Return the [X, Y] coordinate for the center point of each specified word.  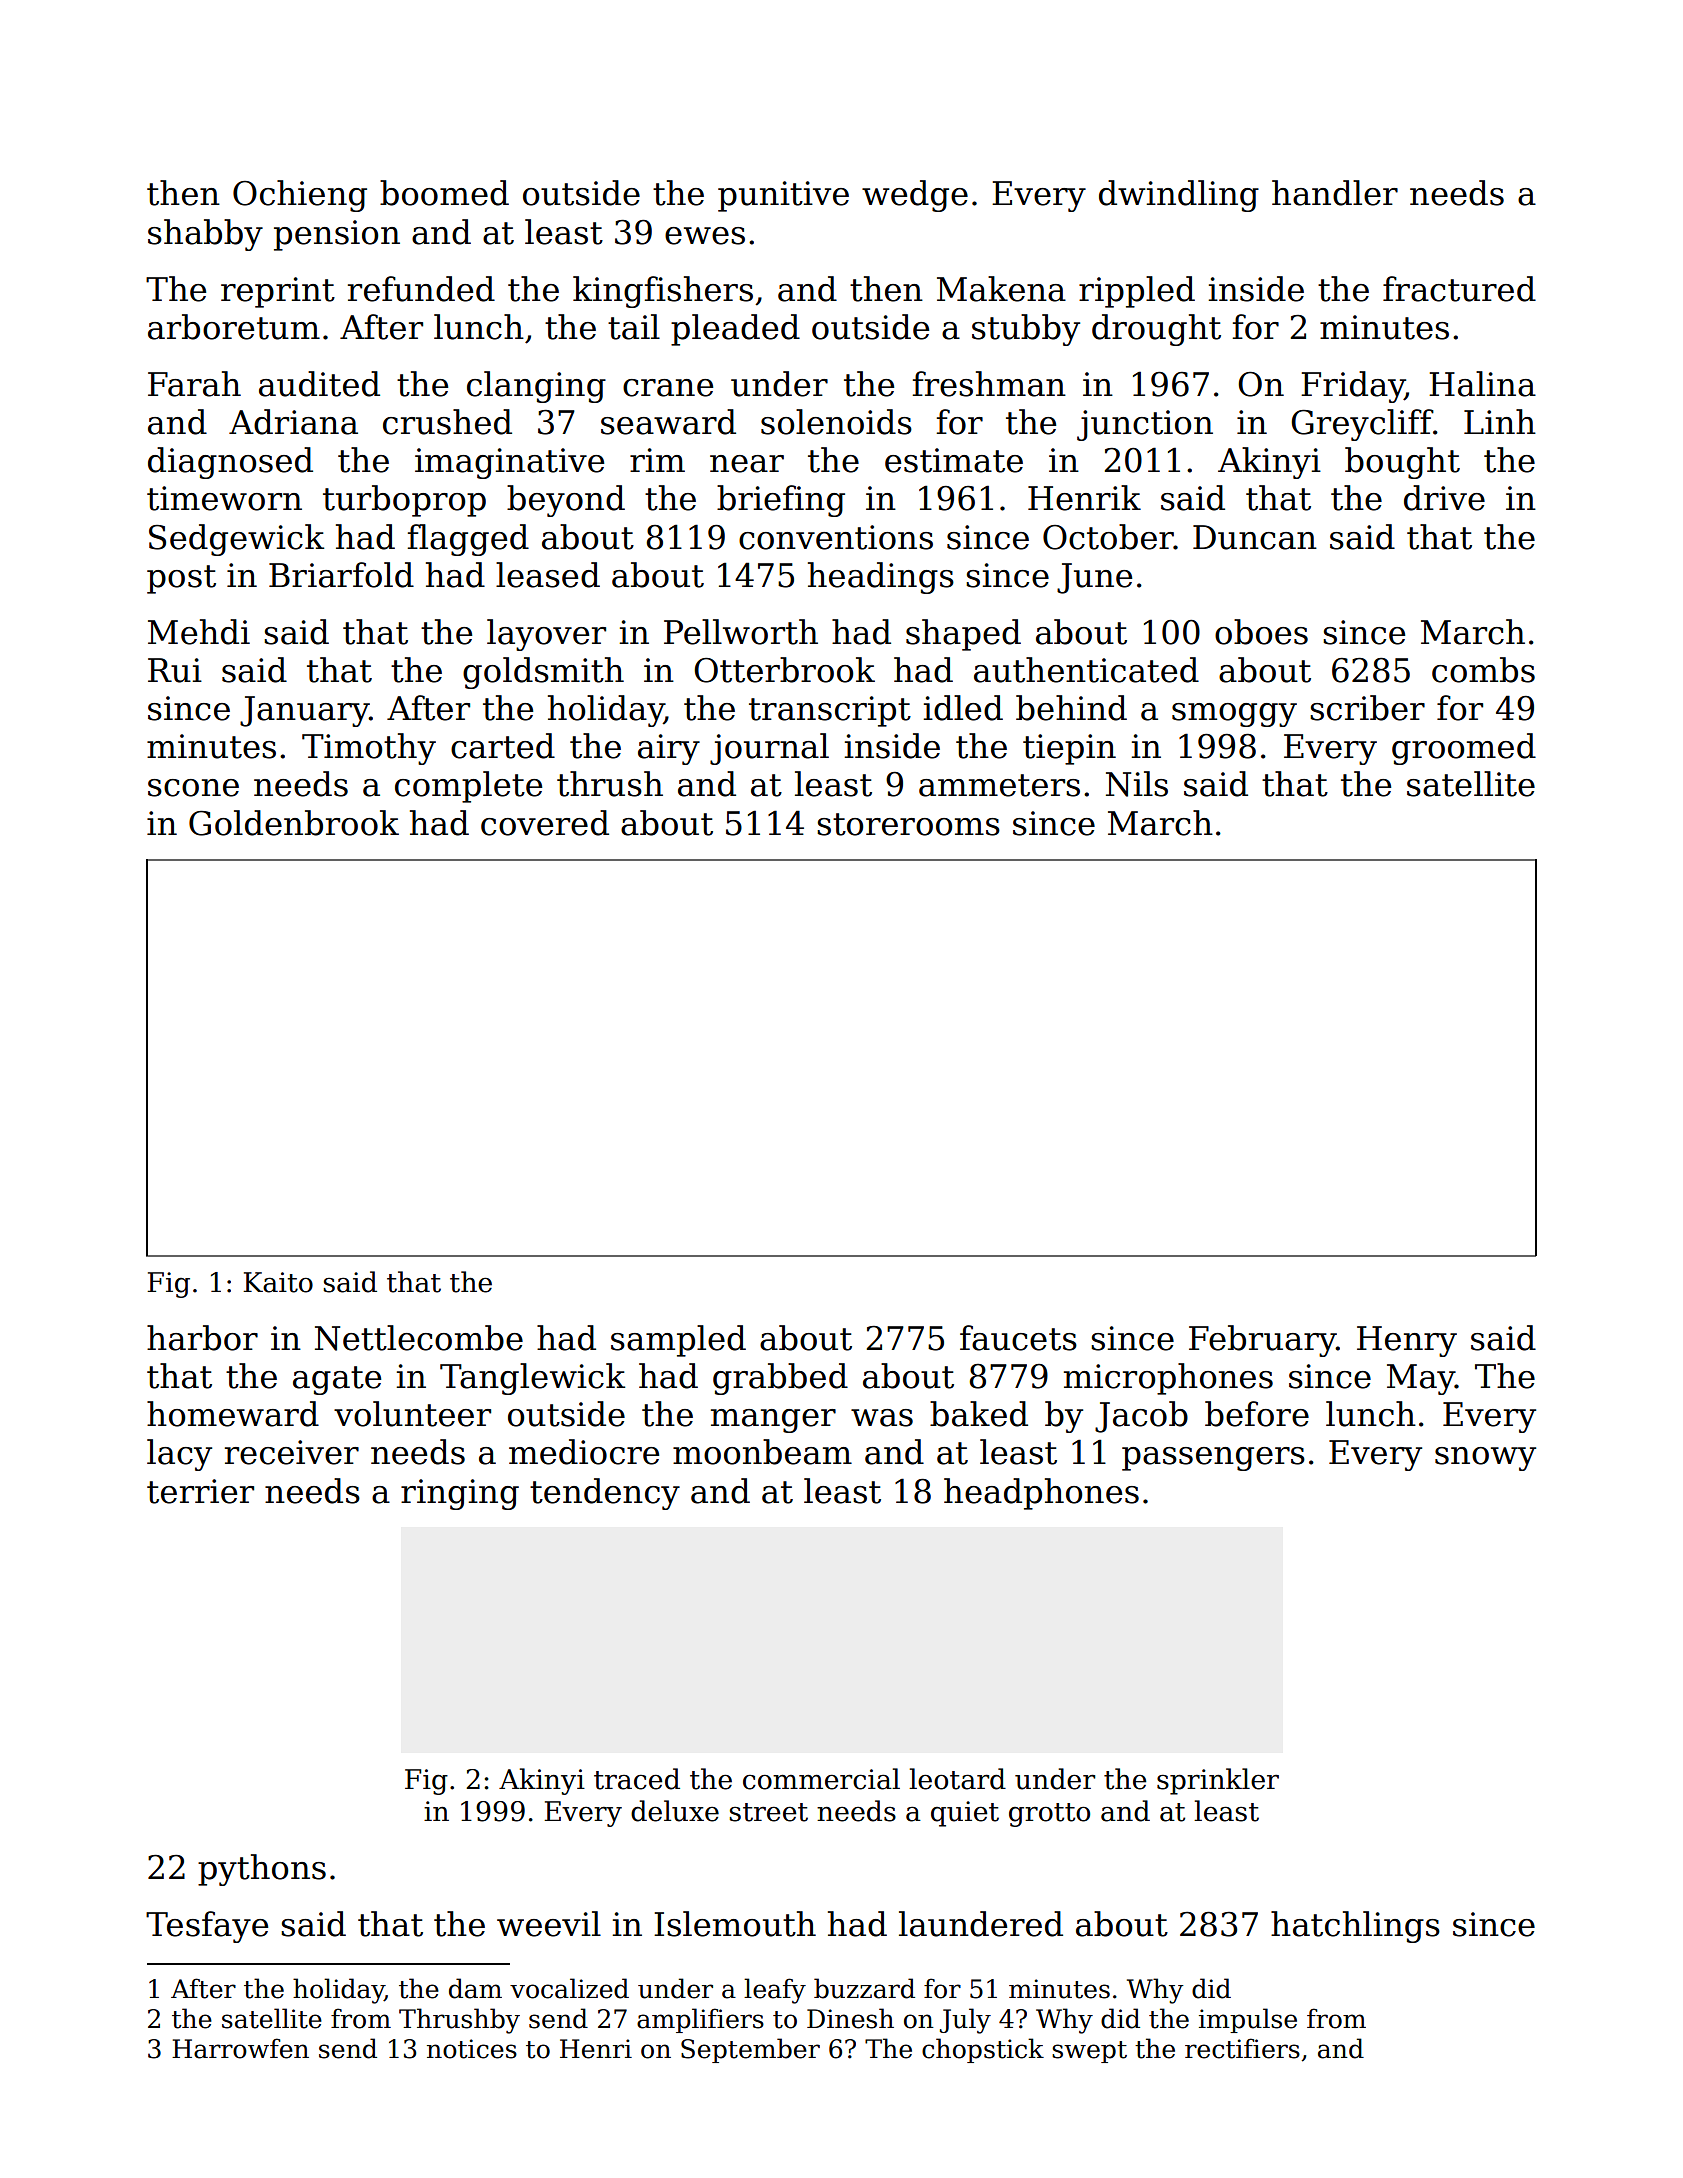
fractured [1459, 289]
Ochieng [300, 196]
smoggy [1234, 715]
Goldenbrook [294, 823]
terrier [200, 1491]
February [1262, 1341]
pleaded [735, 330]
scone [193, 788]
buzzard [864, 1988]
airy [669, 749]
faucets [1018, 1338]
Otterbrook [784, 670]
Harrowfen [240, 2048]
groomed [1464, 749]
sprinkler [1218, 1781]
